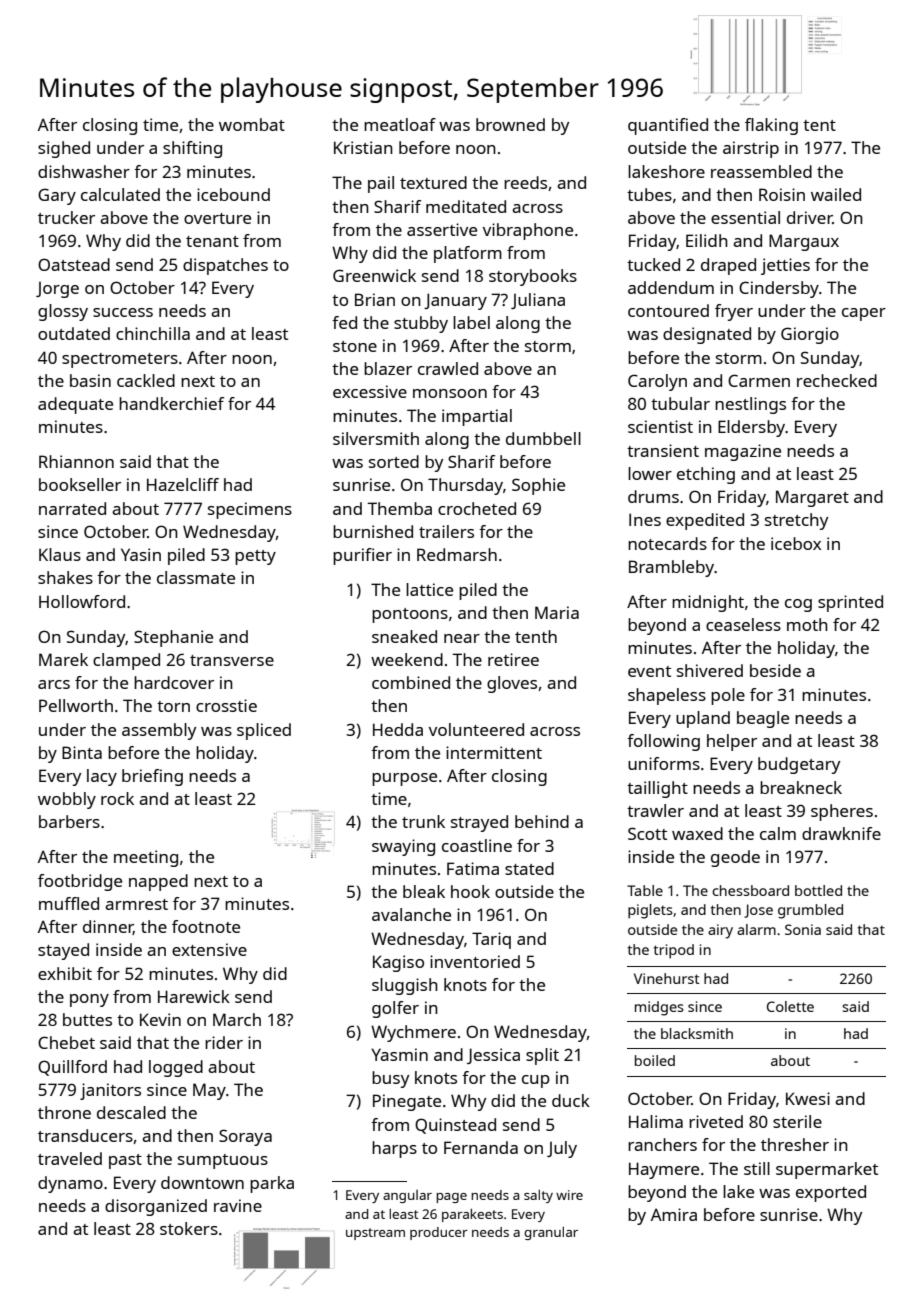 The image size is (924, 1308). I want to click on shifting, so click(192, 149).
